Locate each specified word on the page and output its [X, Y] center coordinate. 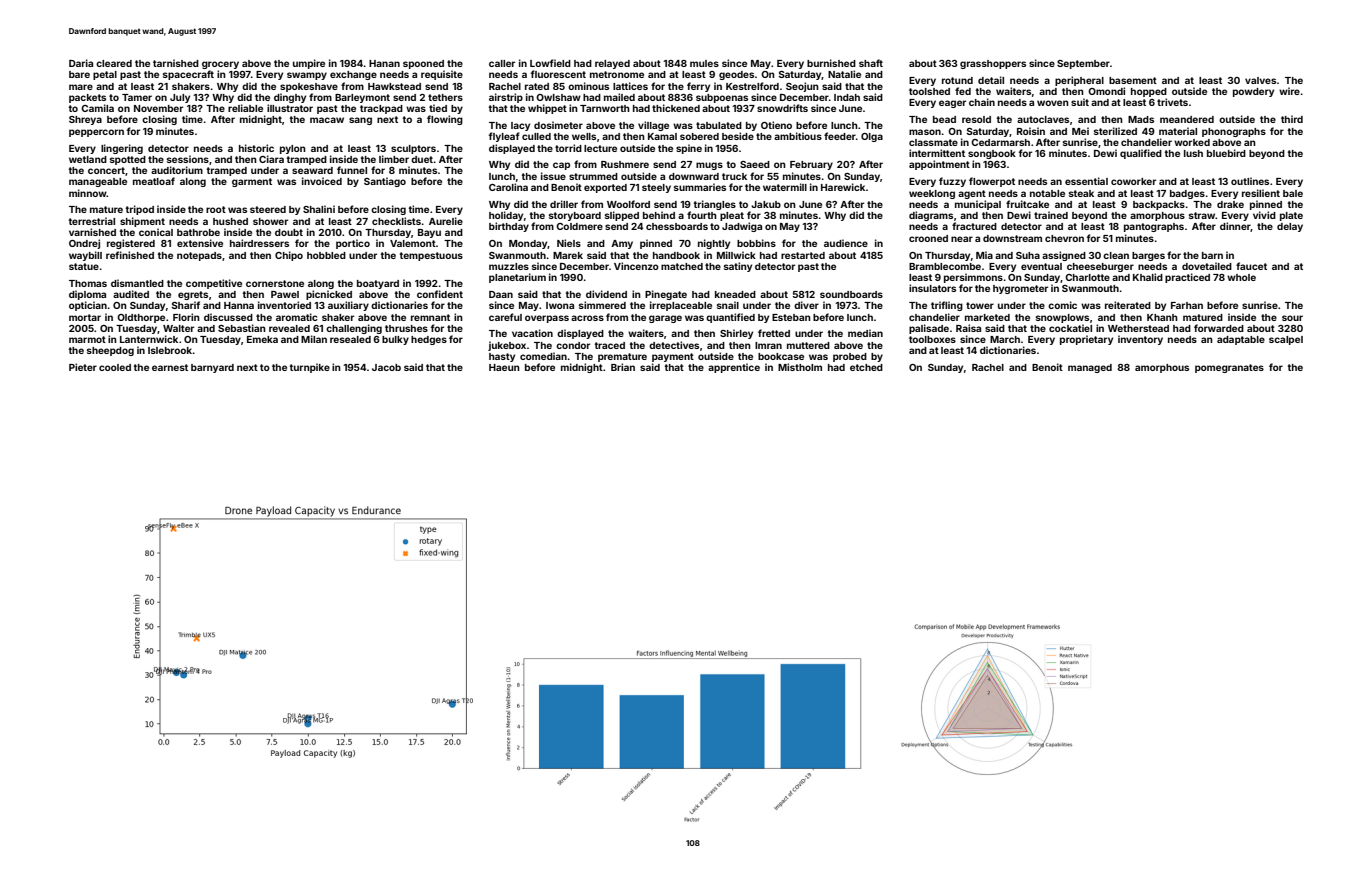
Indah [847, 97]
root [216, 209]
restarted [803, 255]
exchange [353, 75]
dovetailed [1207, 266]
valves [1260, 80]
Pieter [83, 367]
